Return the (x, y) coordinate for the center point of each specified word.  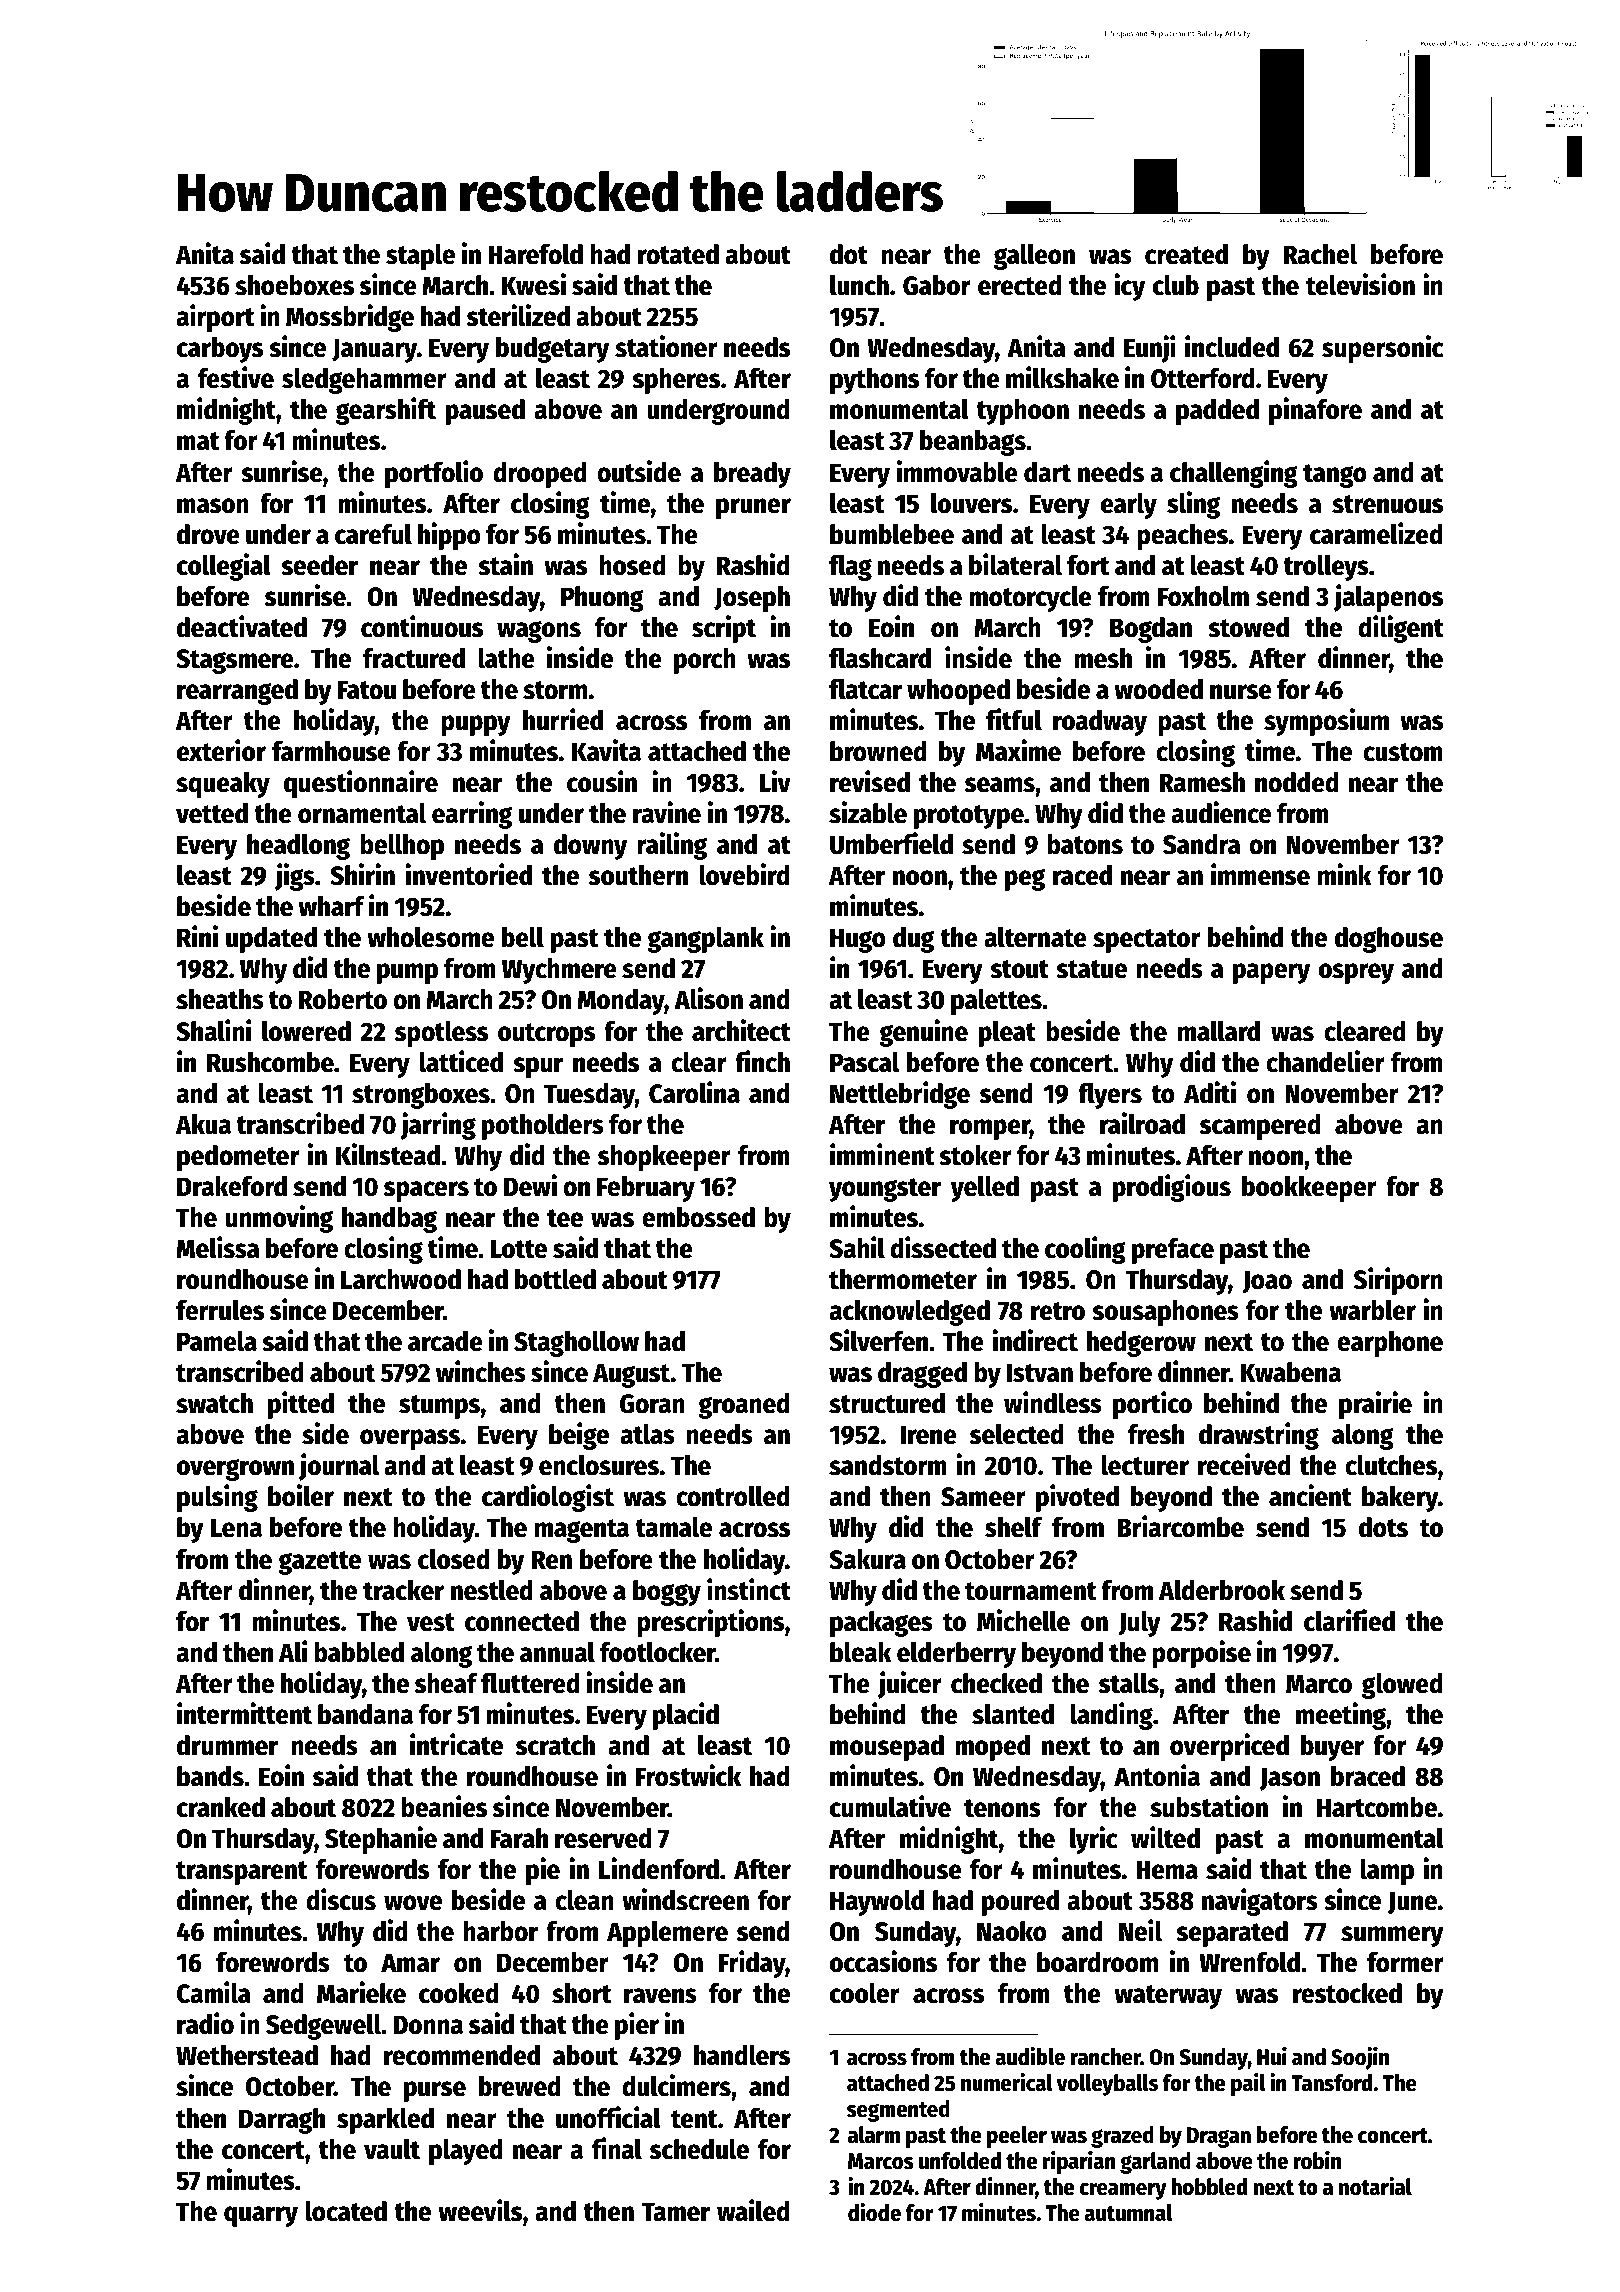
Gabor (937, 285)
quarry (261, 2216)
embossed (698, 1217)
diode (874, 2212)
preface (1173, 1251)
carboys (220, 350)
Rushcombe (270, 1062)
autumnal (1128, 2213)
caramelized (1376, 533)
